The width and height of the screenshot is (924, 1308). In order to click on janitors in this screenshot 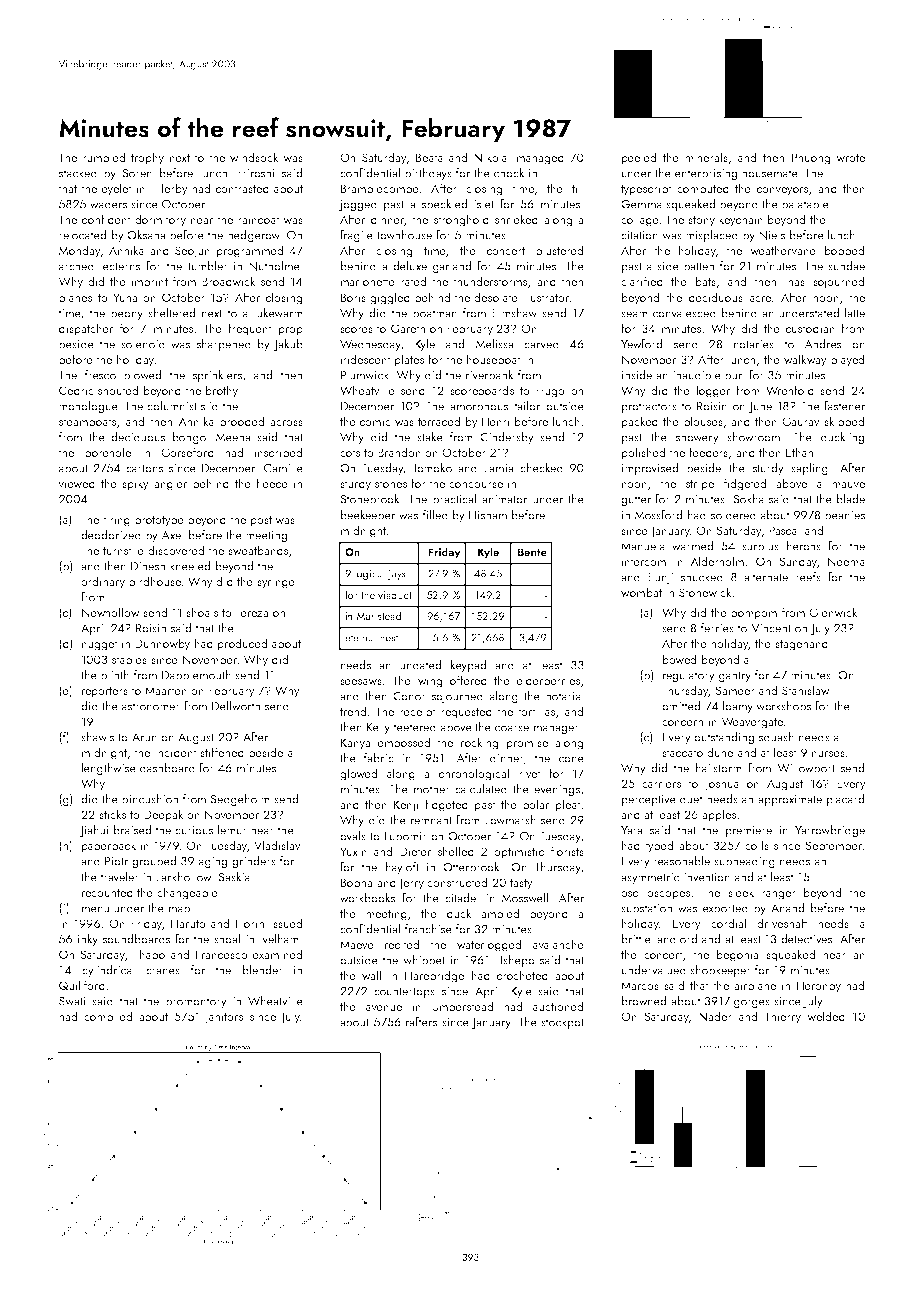, I will do `click(223, 1018)`.
